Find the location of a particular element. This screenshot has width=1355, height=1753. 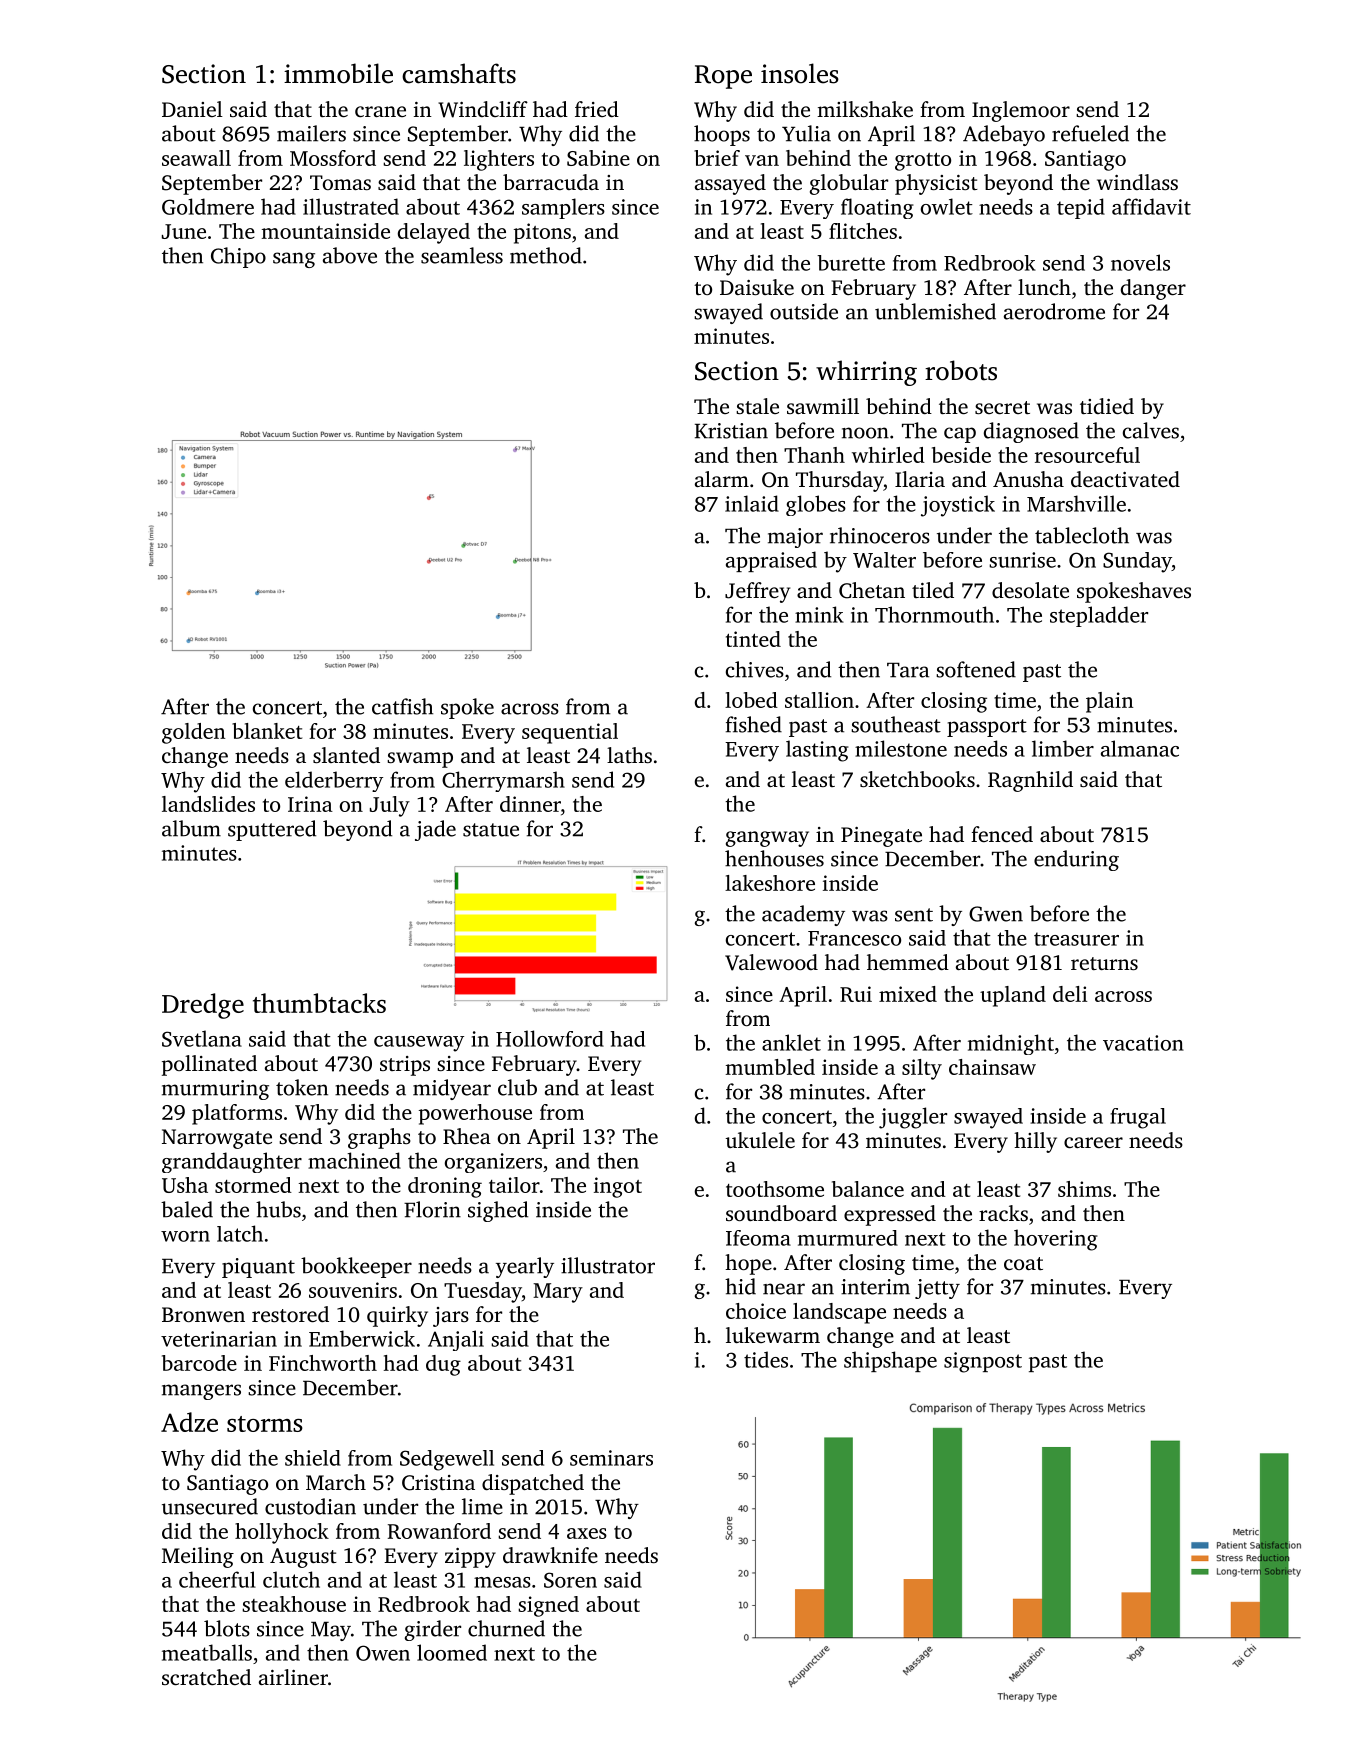

Inglemoor is located at coordinates (1021, 111).
